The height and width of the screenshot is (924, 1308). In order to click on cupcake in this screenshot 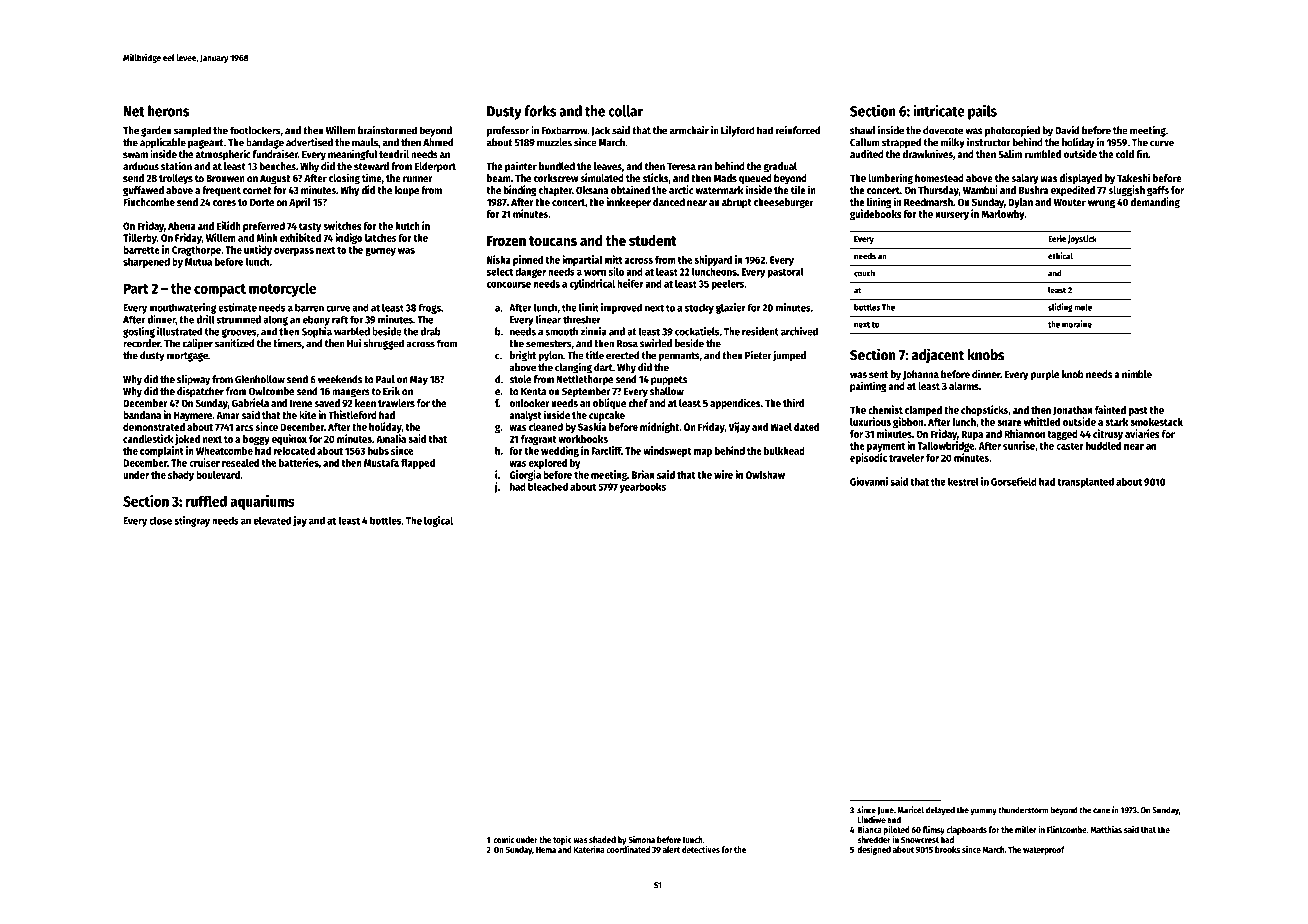, I will do `click(607, 416)`.
